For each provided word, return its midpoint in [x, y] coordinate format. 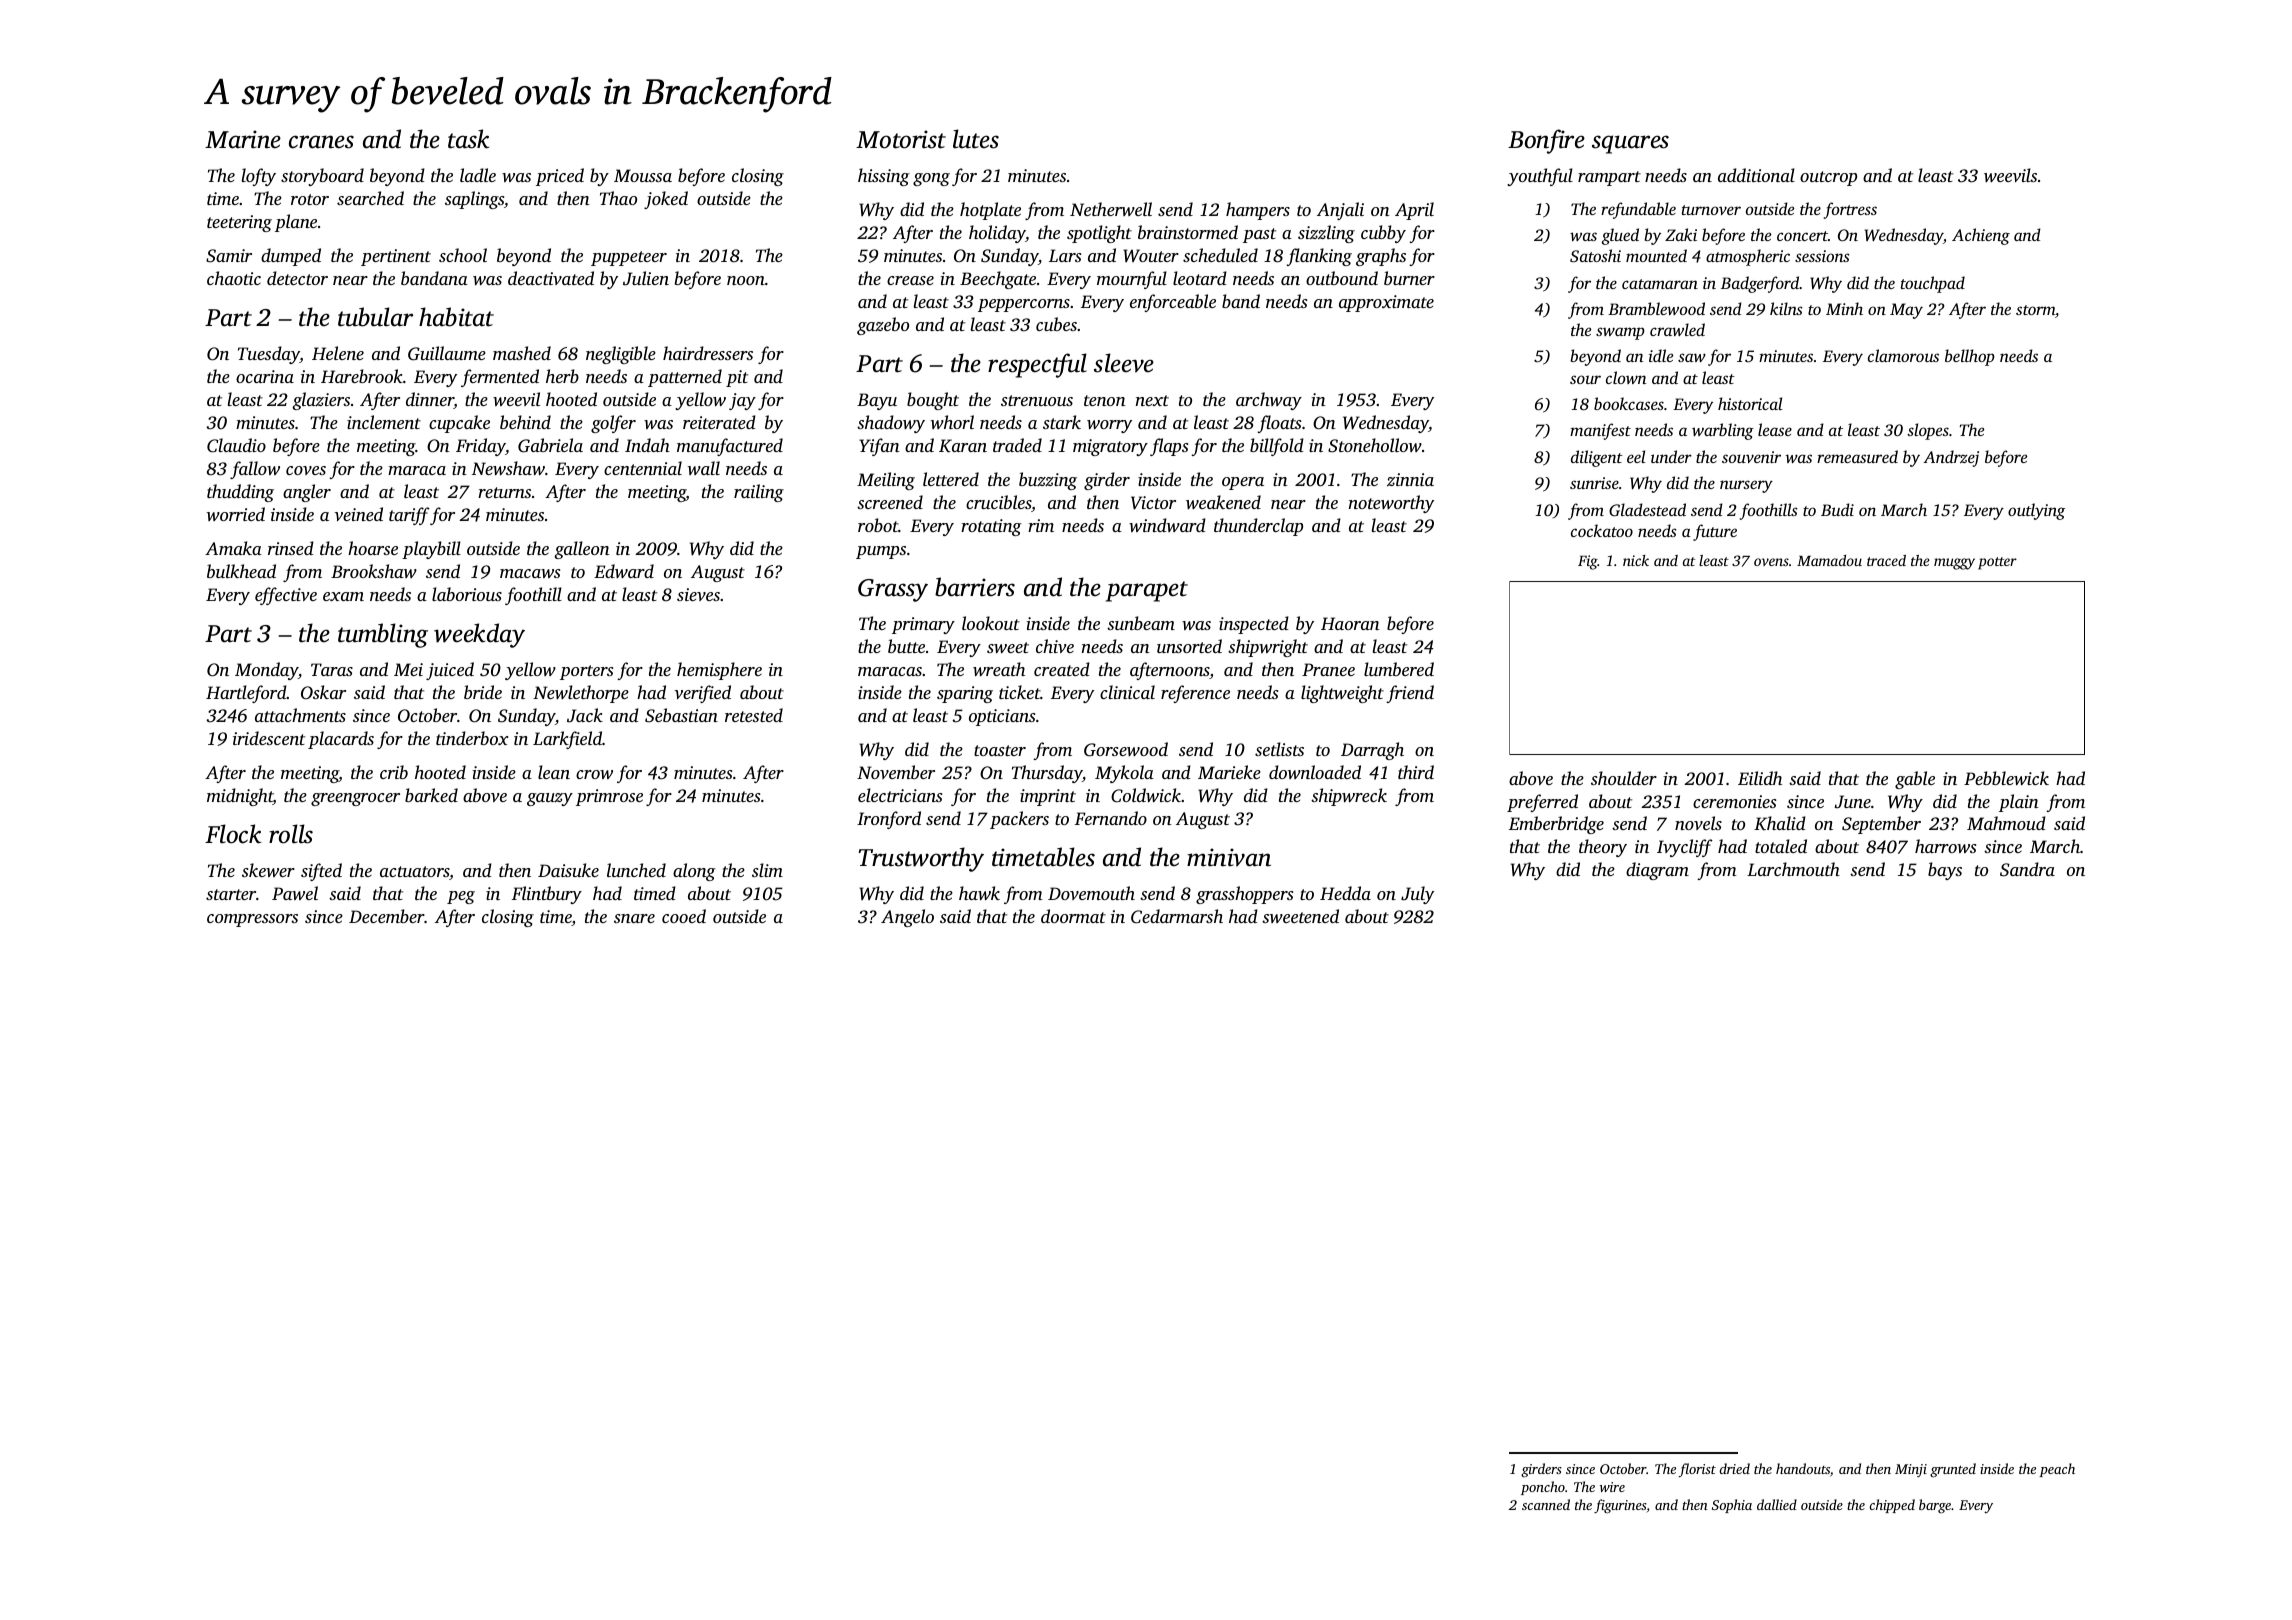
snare [634, 918]
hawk [979, 893]
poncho [1543, 1488]
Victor [1153, 503]
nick [1636, 560]
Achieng [1981, 236]
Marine [243, 139]
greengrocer [355, 799]
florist [1697, 1470]
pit [737, 378]
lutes [976, 139]
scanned [1546, 1504]
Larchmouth [1793, 869]
